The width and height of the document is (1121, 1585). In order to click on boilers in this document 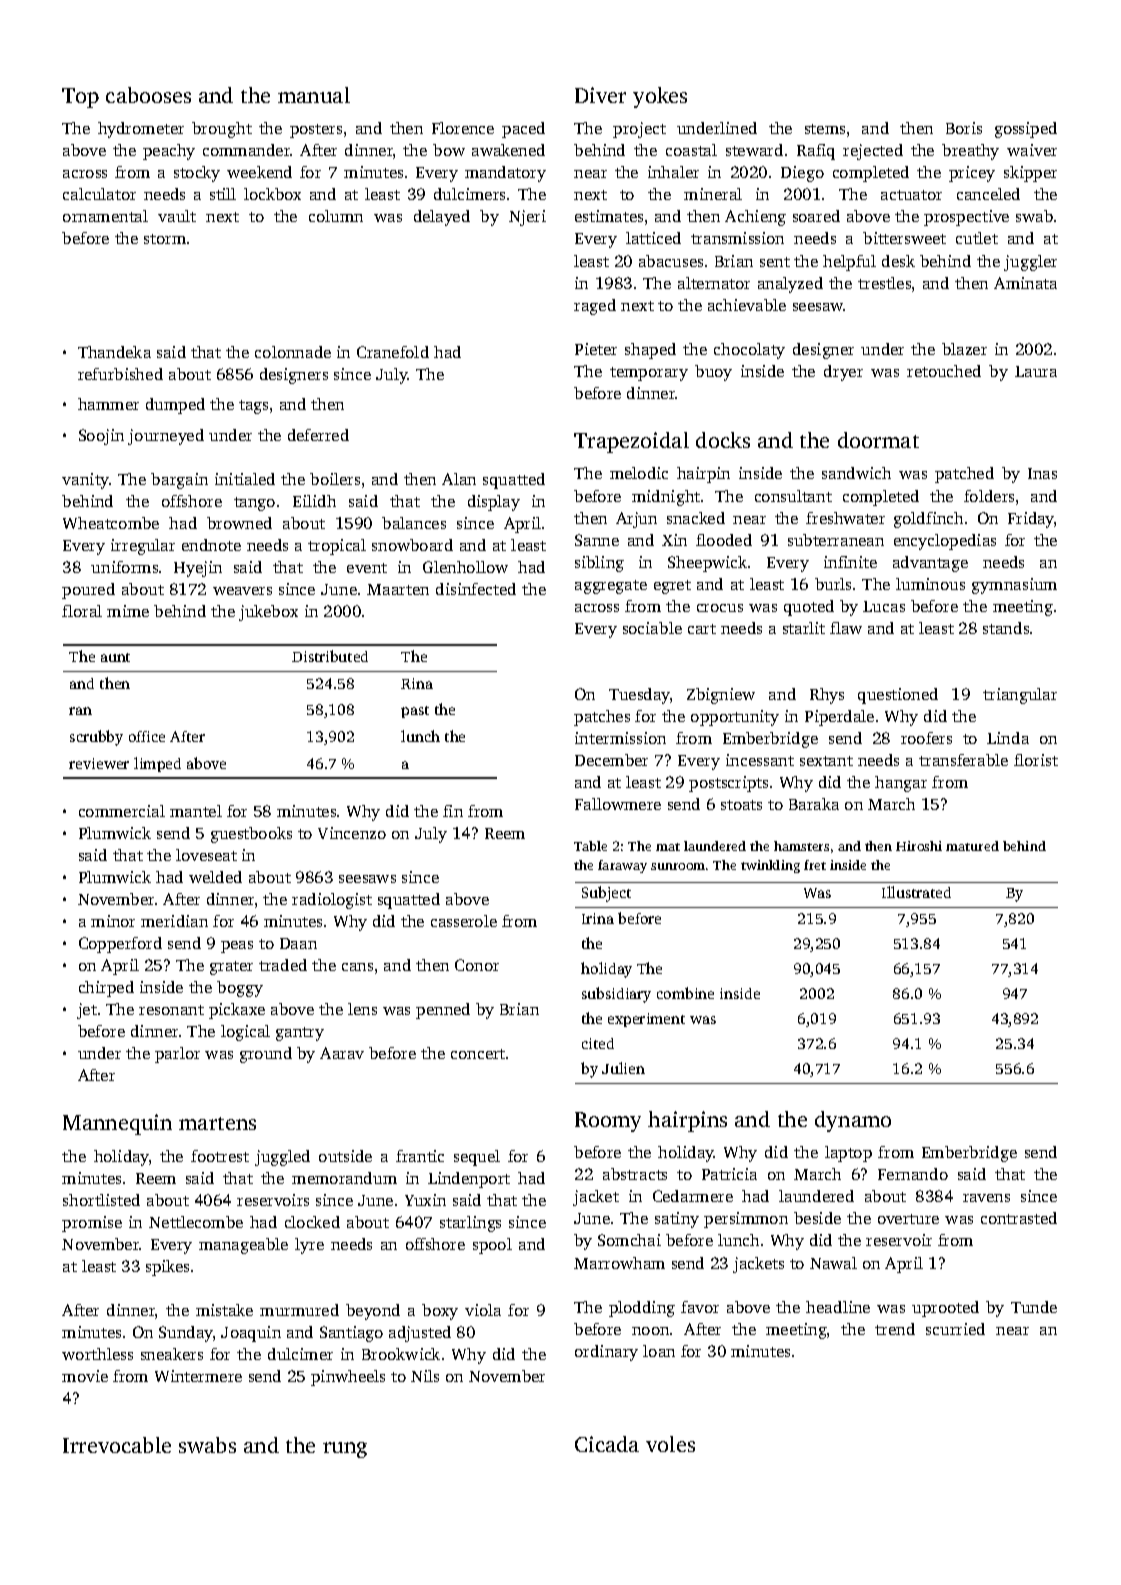, I will do `click(335, 479)`.
